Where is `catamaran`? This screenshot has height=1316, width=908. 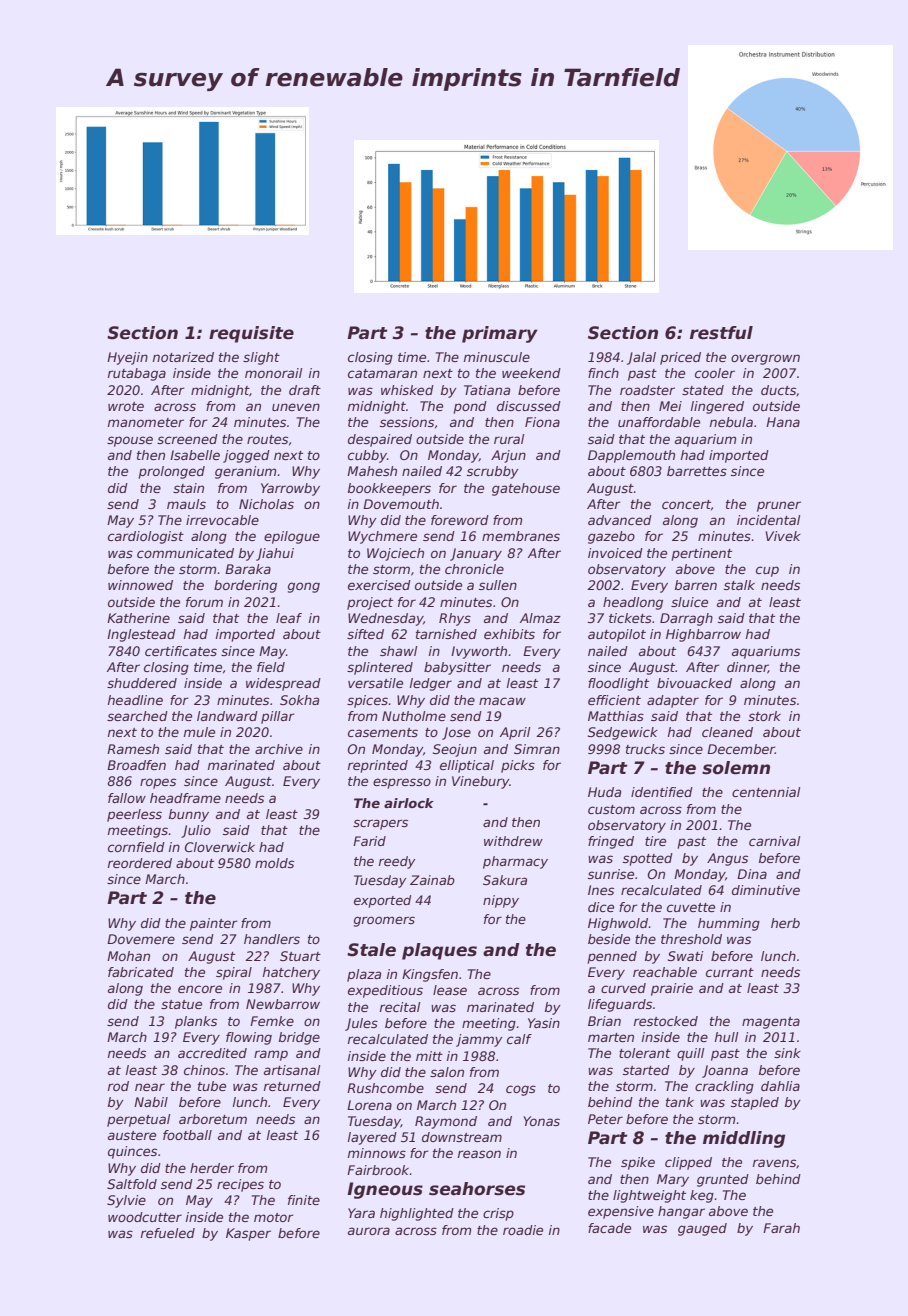
catamaran is located at coordinates (382, 373).
